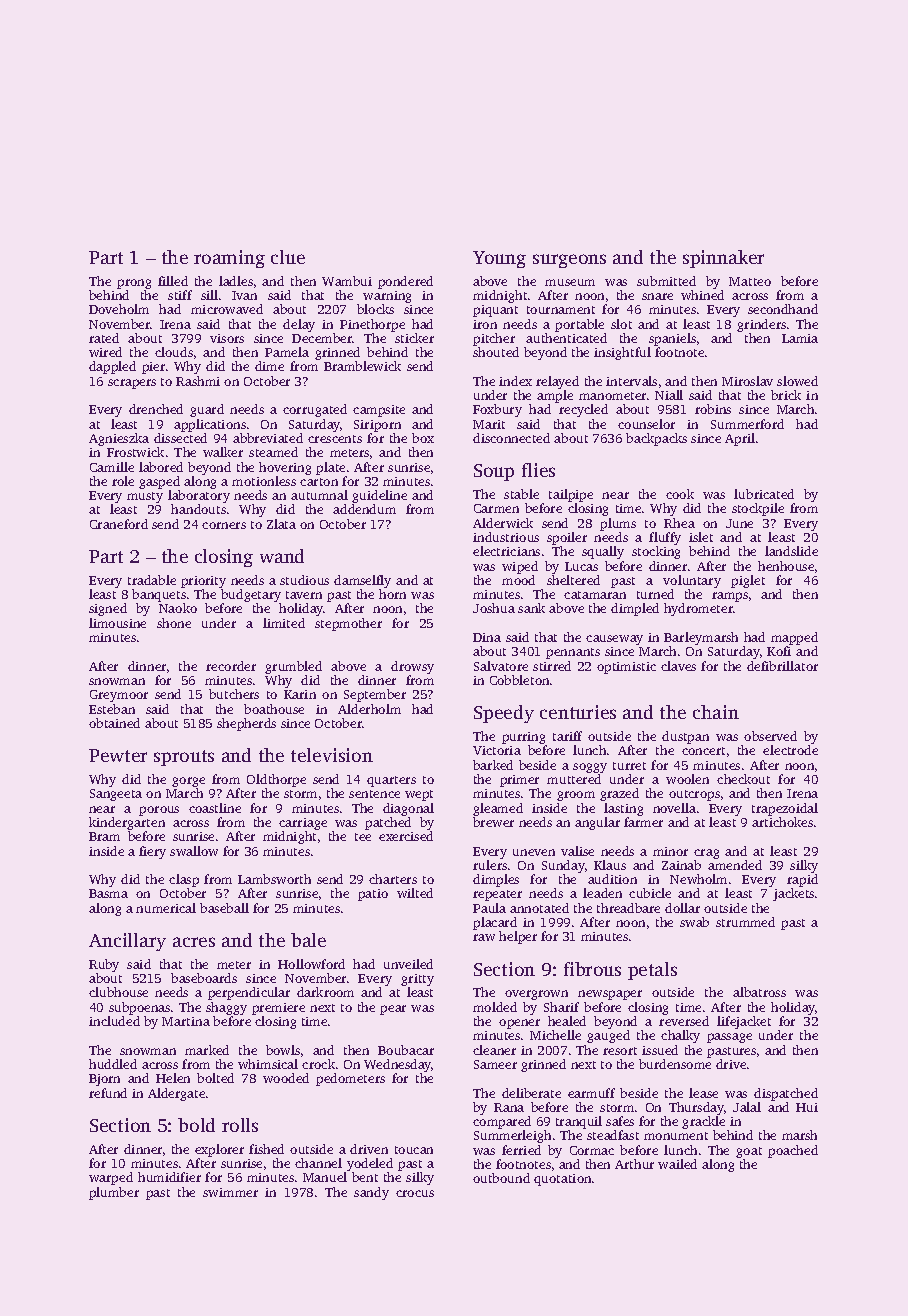 The height and width of the page is (1316, 908). I want to click on islet, so click(701, 537).
